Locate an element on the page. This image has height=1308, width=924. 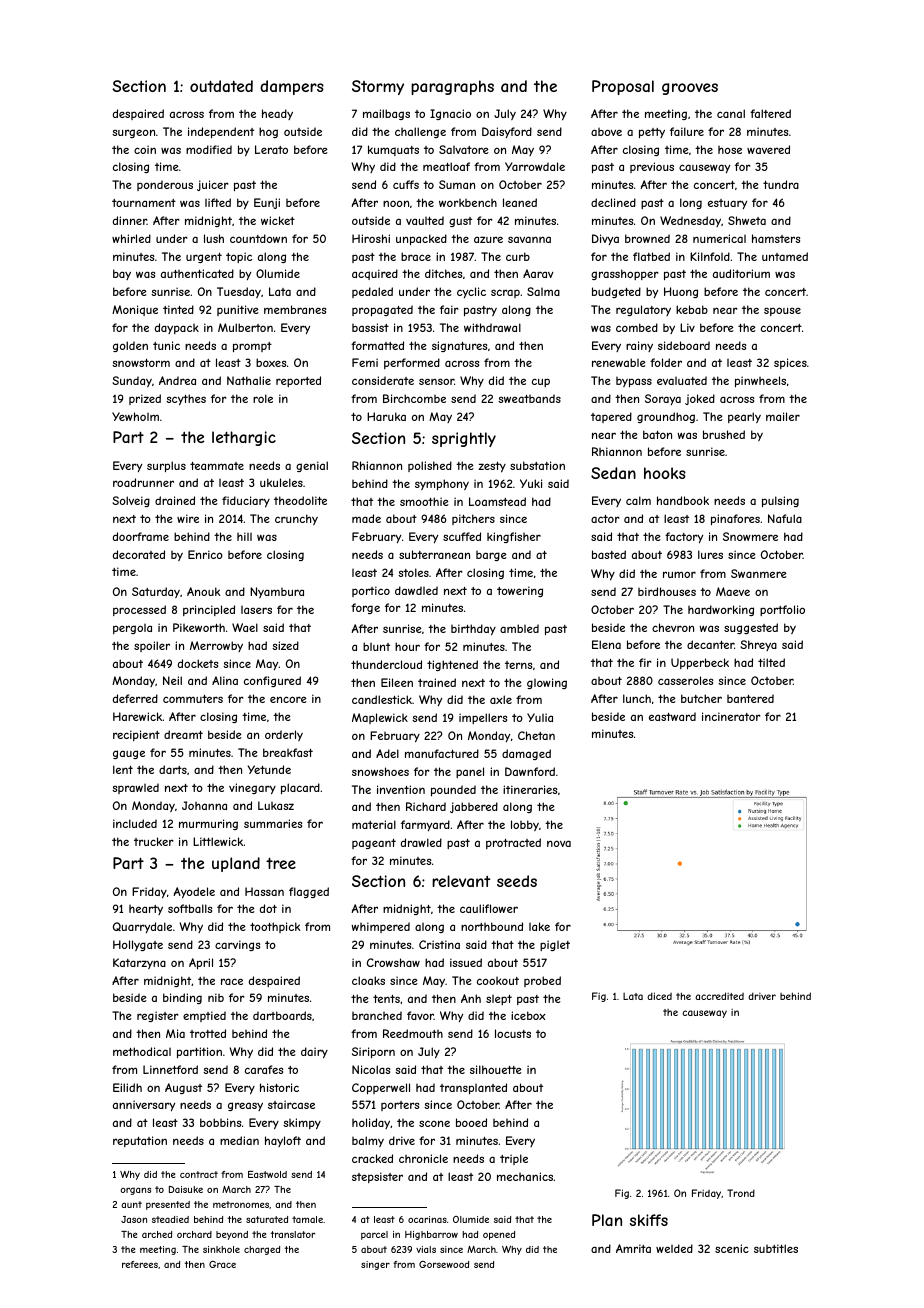
ditches is located at coordinates (443, 273).
